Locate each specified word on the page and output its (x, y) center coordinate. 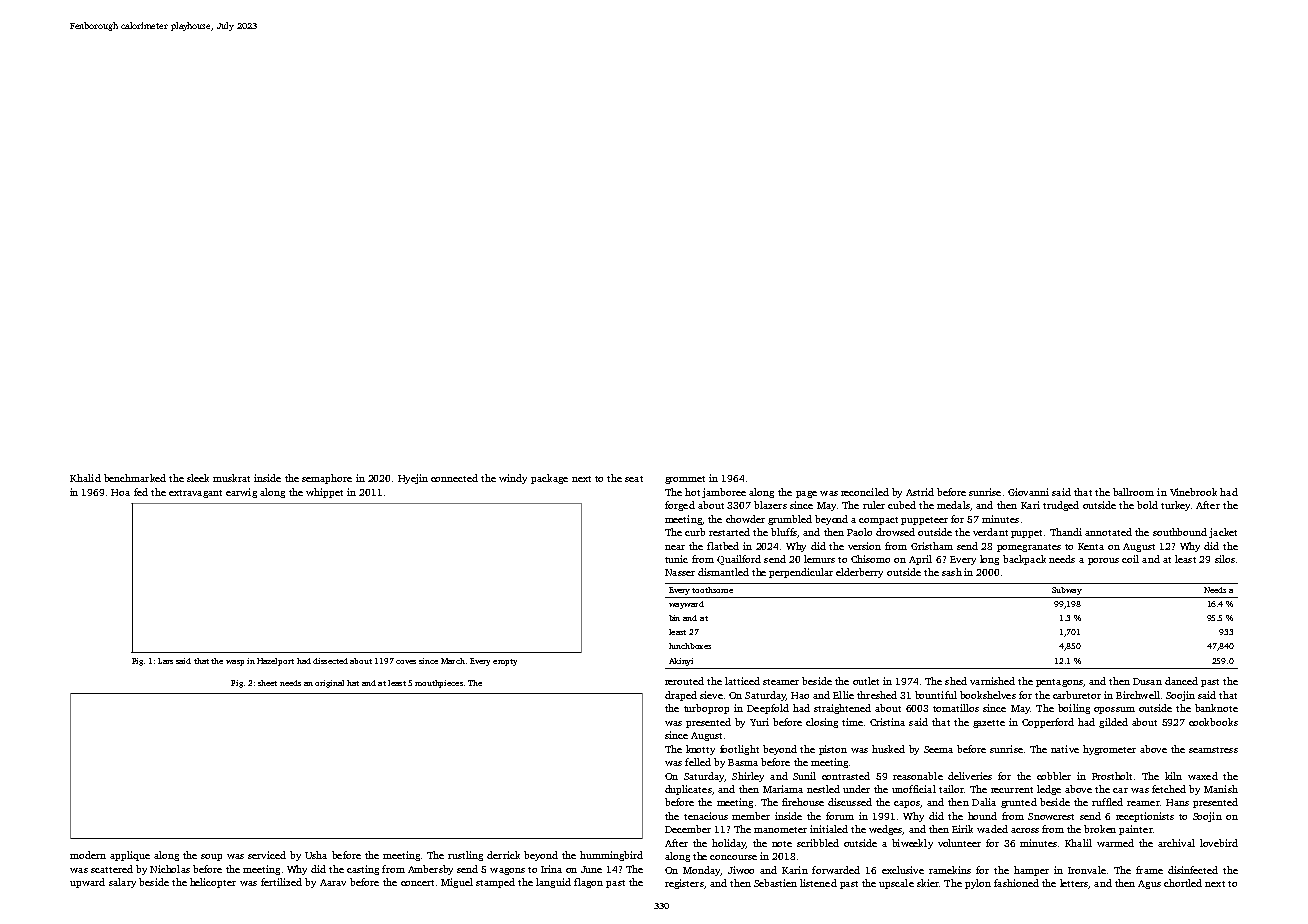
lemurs (819, 559)
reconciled (865, 492)
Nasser (680, 572)
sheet (267, 683)
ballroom (1133, 492)
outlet (866, 681)
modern (88, 855)
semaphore (327, 479)
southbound (1180, 532)
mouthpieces (439, 684)
